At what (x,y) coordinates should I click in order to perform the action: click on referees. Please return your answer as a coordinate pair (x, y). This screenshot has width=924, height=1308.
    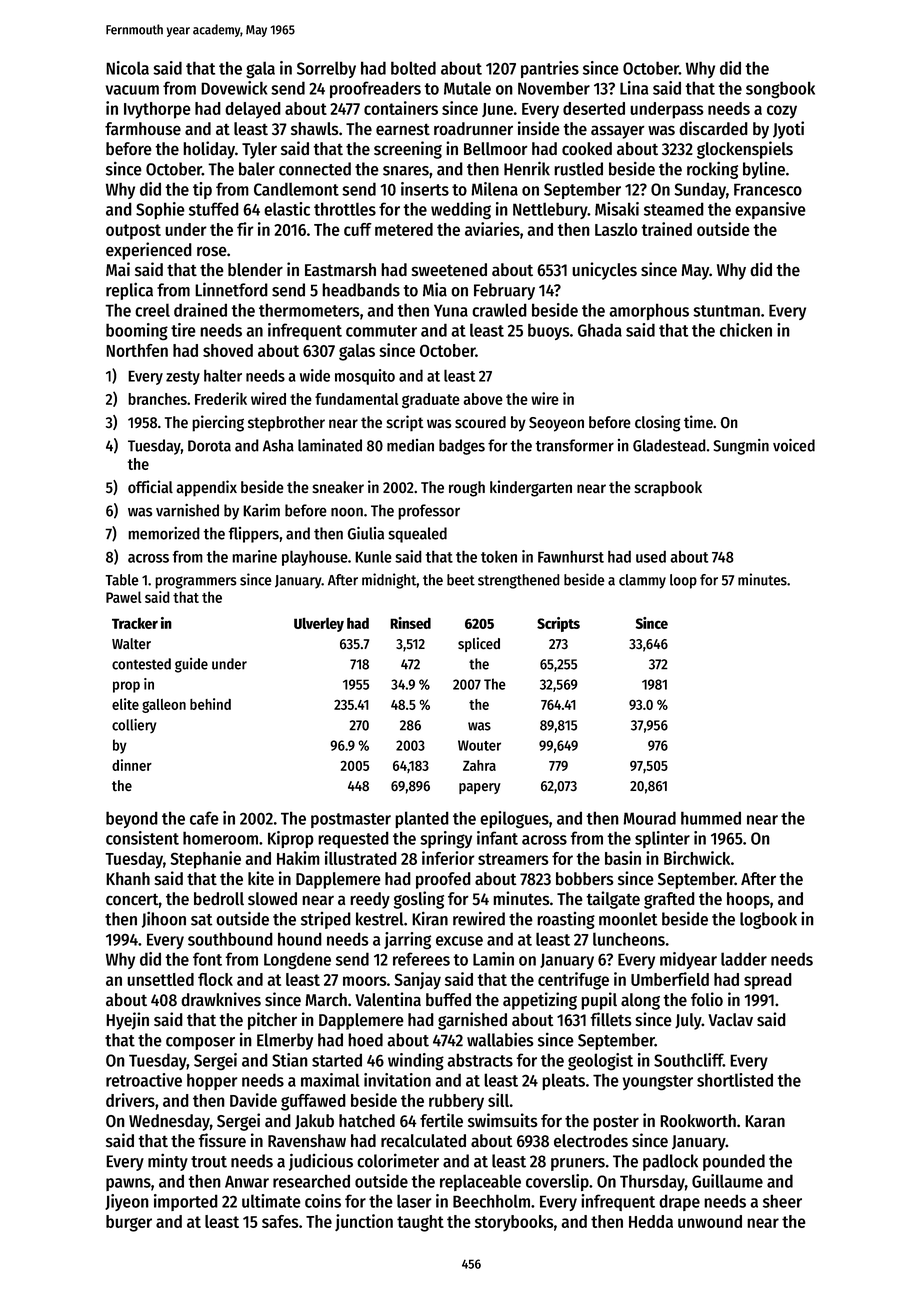
    Looking at the image, I should click on (421, 959).
